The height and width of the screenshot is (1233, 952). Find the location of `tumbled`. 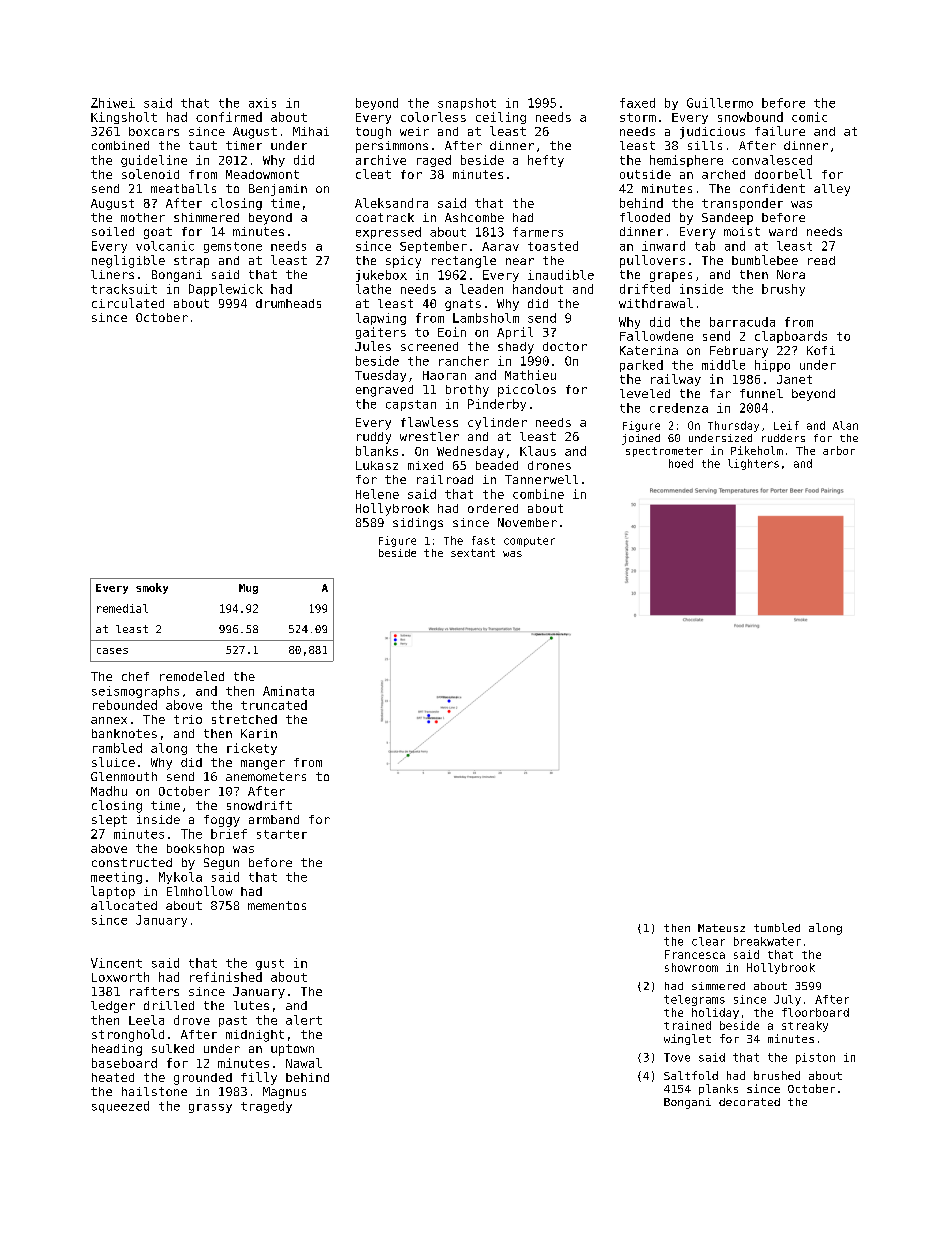

tumbled is located at coordinates (777, 927).
